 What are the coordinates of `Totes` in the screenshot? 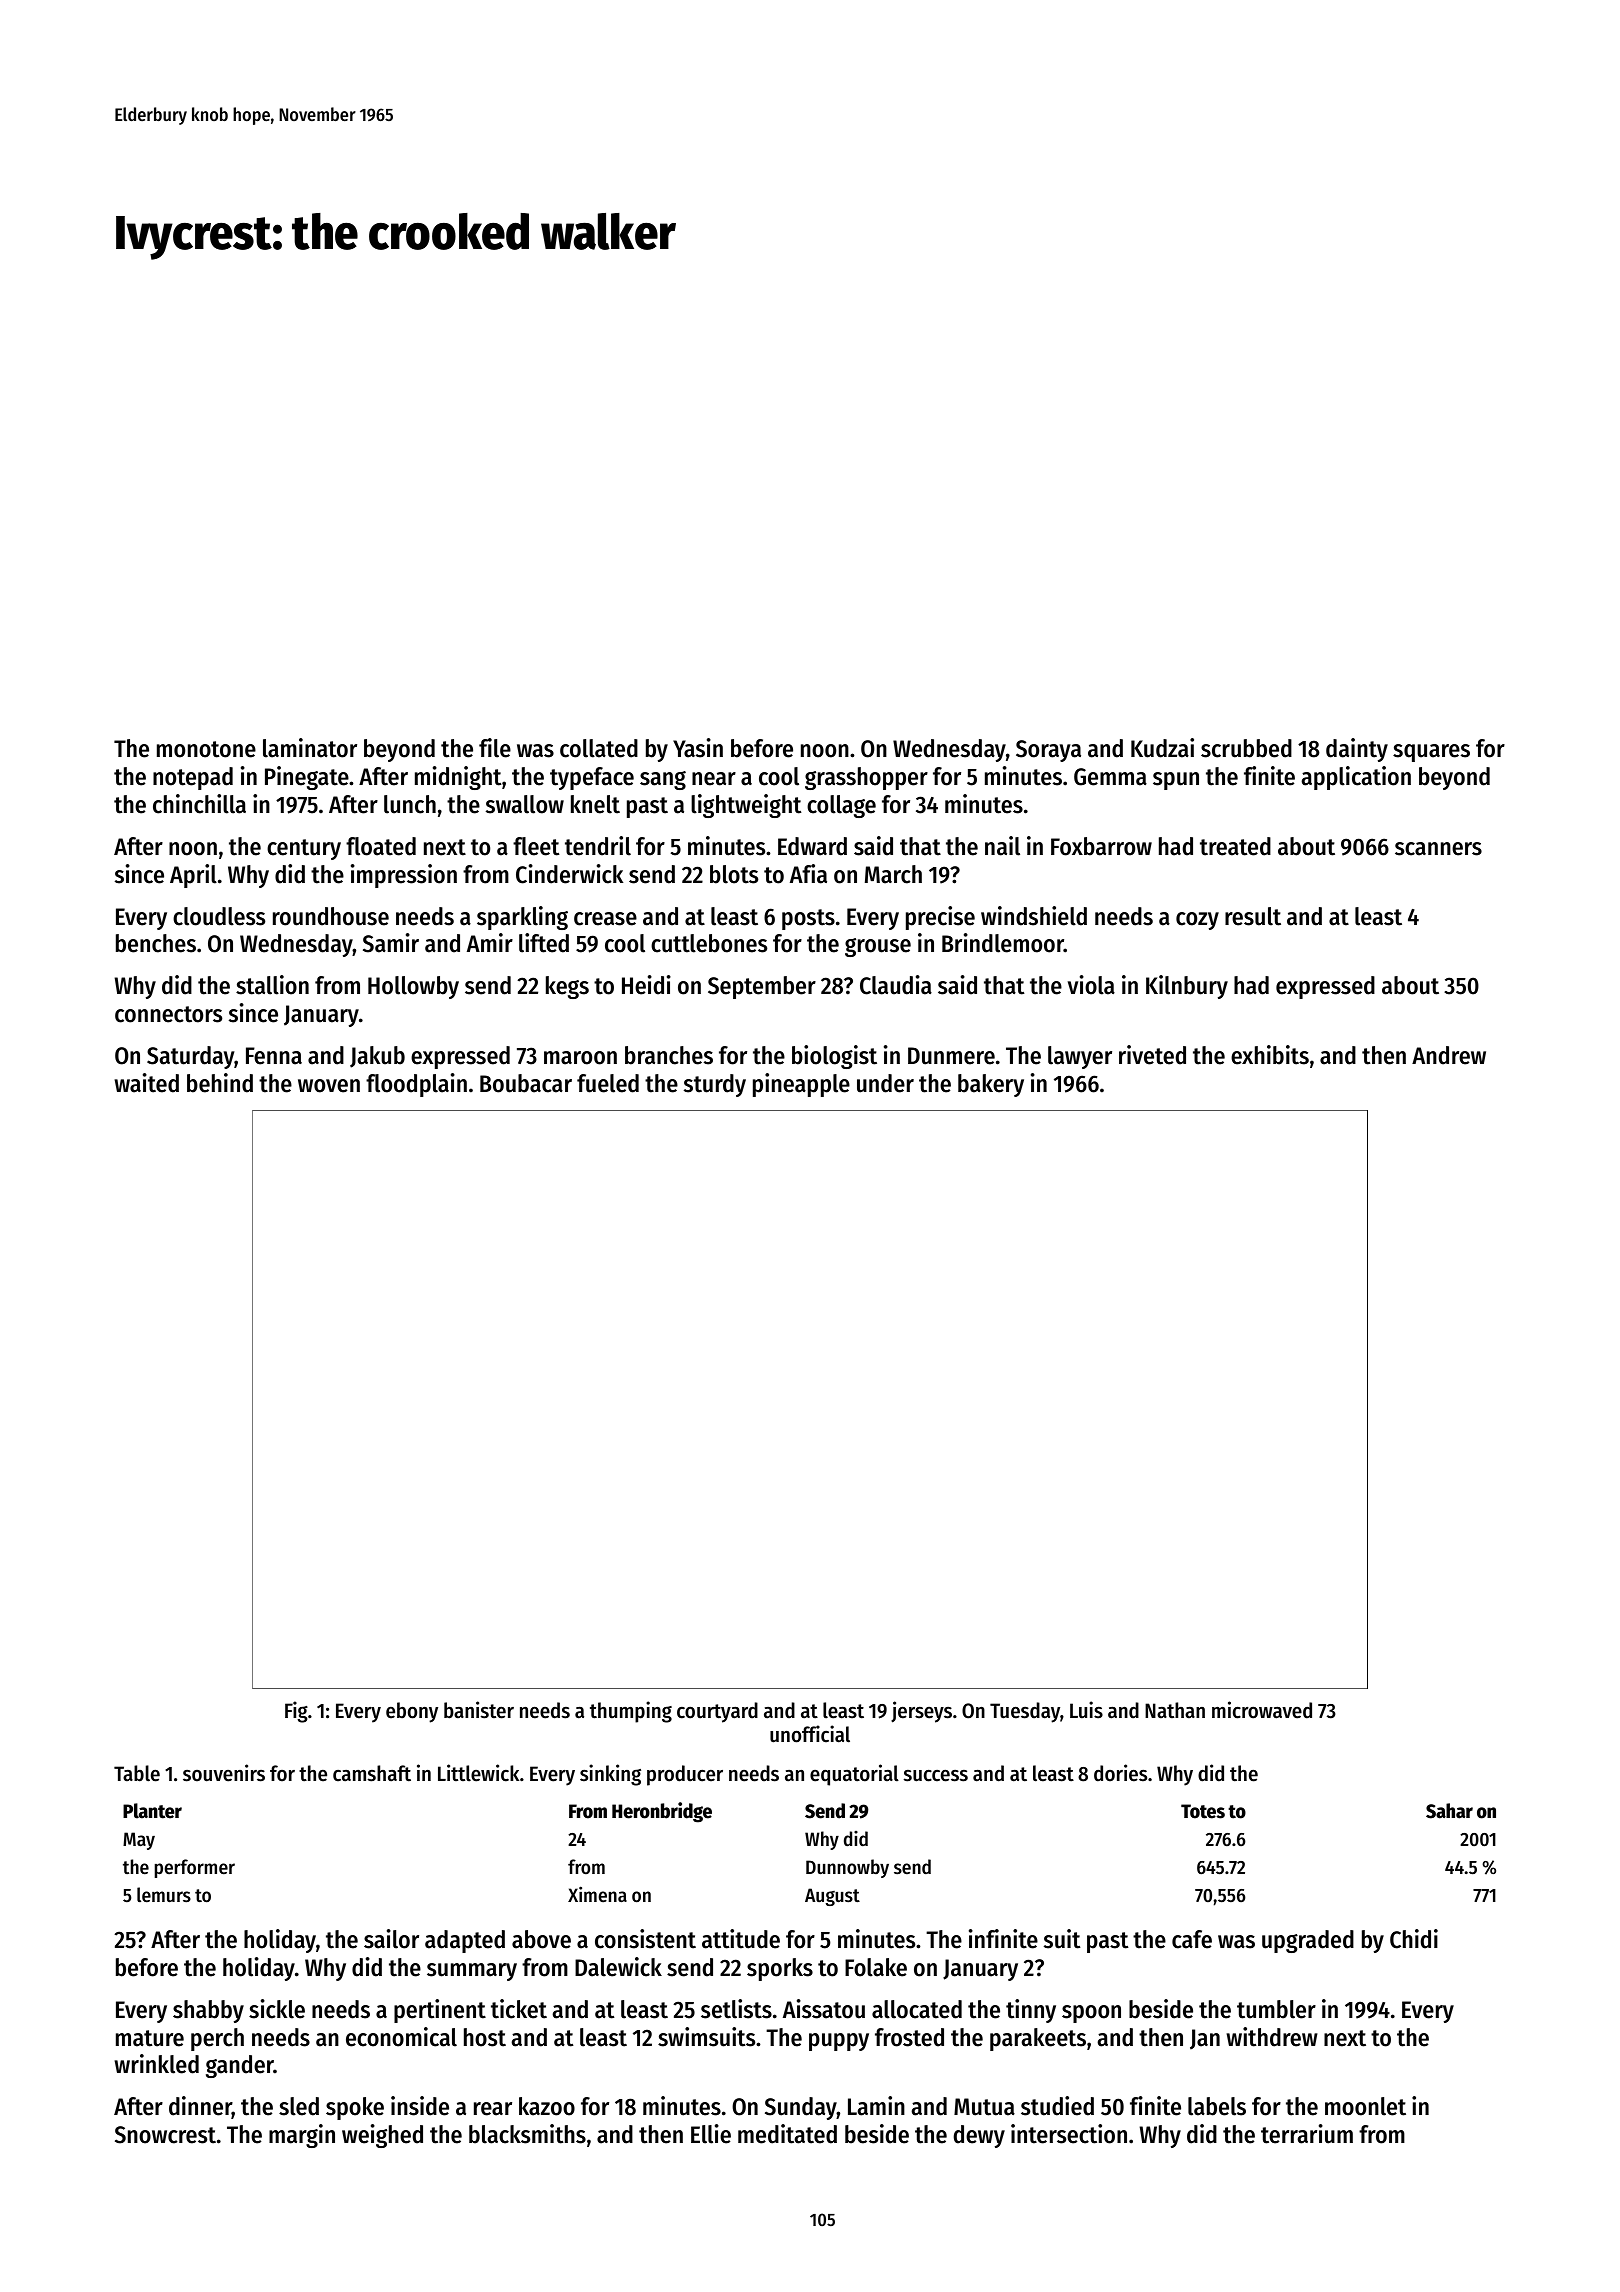 It's located at (1203, 1811).
